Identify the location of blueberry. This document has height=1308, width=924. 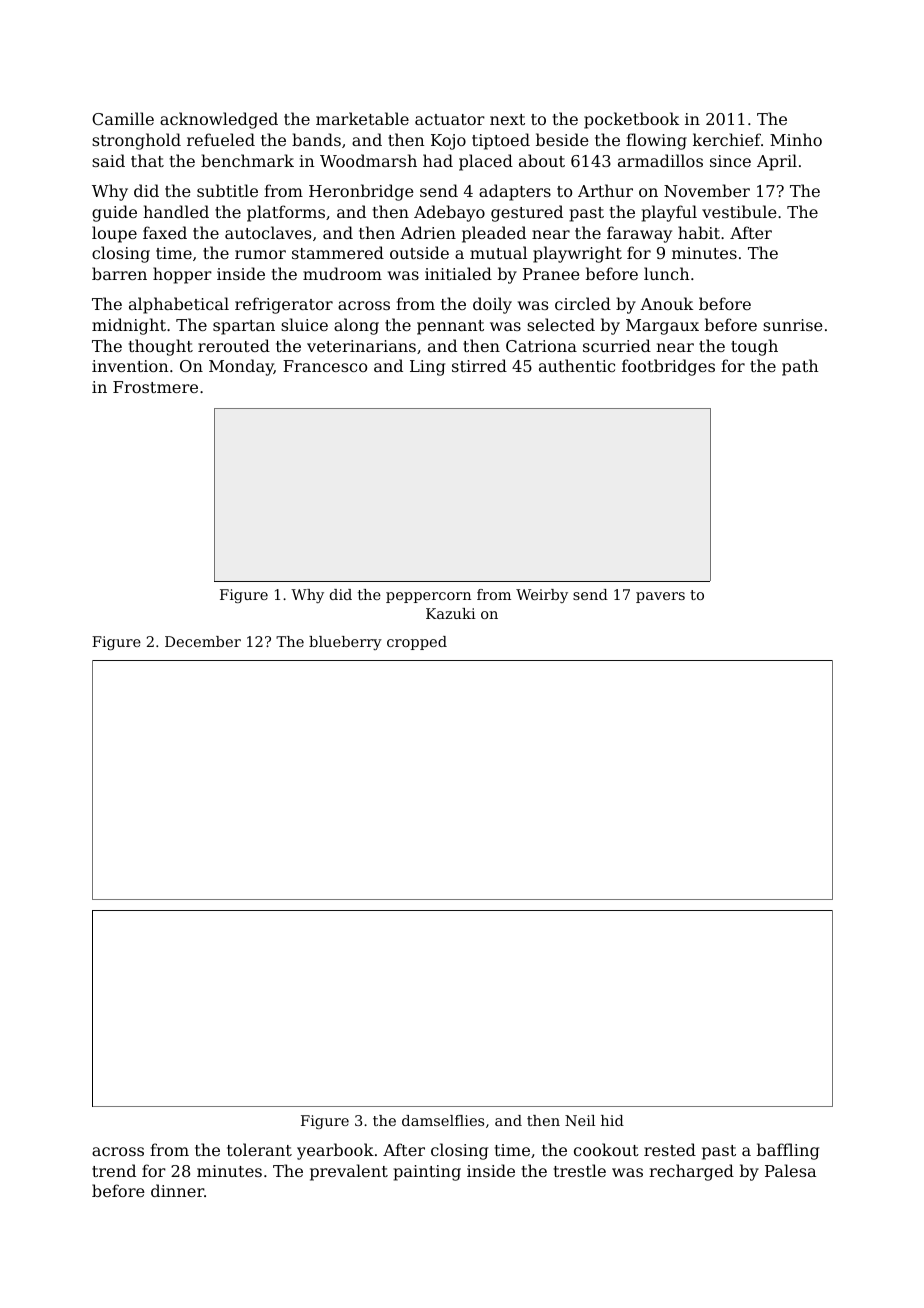
(345, 643).
